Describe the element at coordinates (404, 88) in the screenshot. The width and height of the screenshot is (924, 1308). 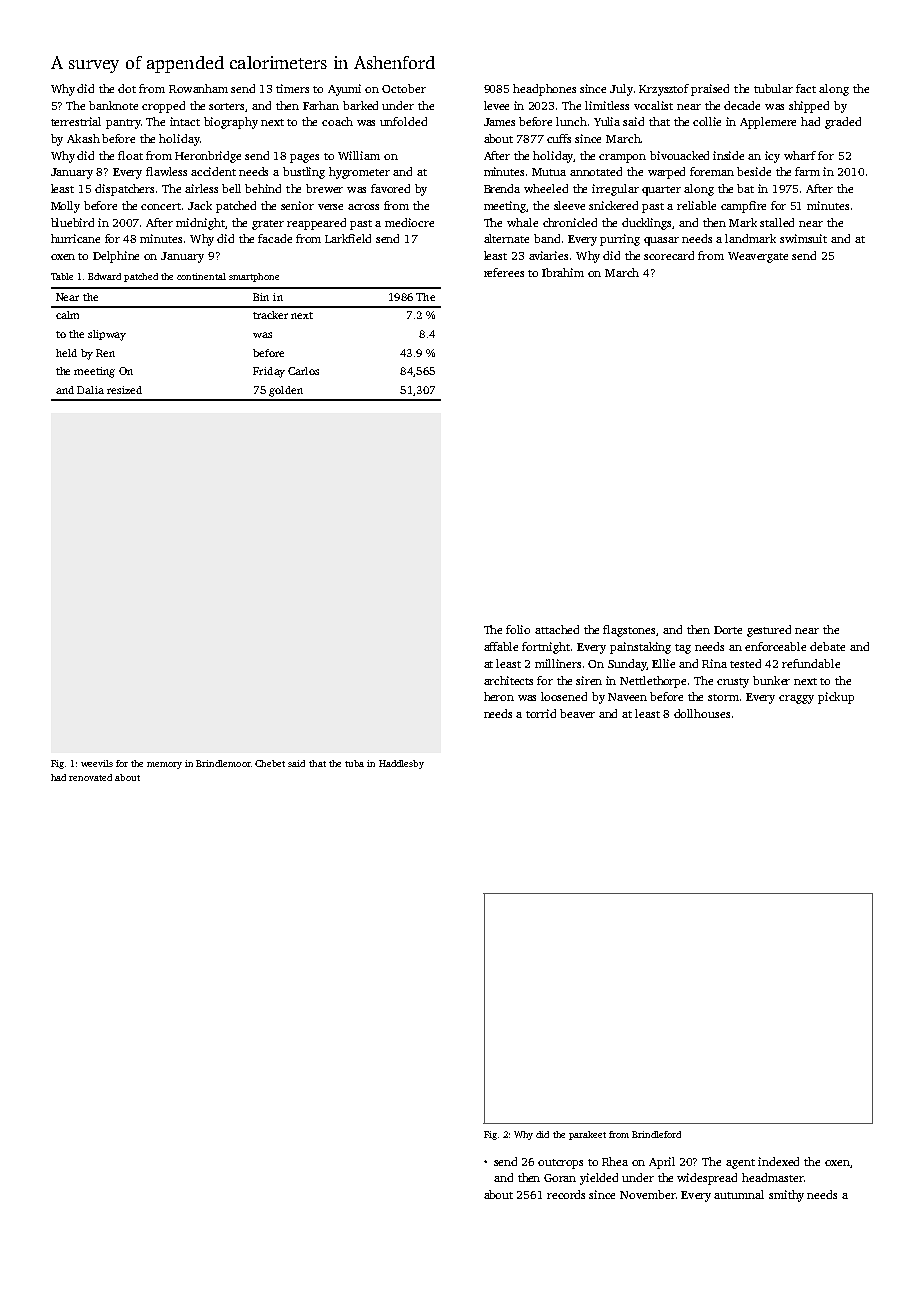
I see `October` at that location.
